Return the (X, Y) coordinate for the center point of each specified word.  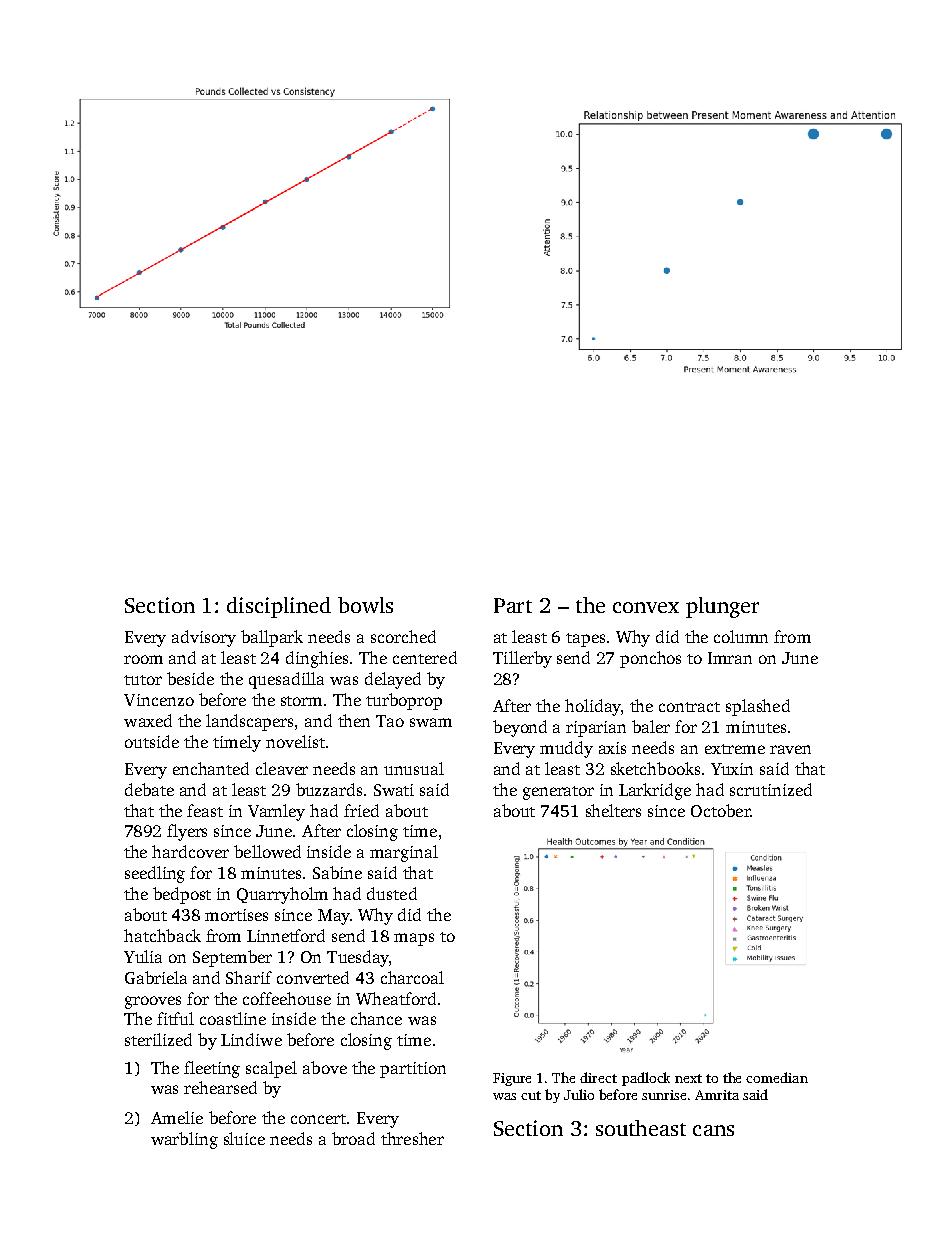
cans (713, 1130)
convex (646, 607)
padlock (646, 1079)
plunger (722, 607)
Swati (394, 790)
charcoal (412, 977)
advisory (204, 638)
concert (318, 1119)
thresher (412, 1138)
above (325, 1067)
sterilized (158, 1039)
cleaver (282, 768)
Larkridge (655, 791)
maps (414, 939)
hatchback (162, 935)
